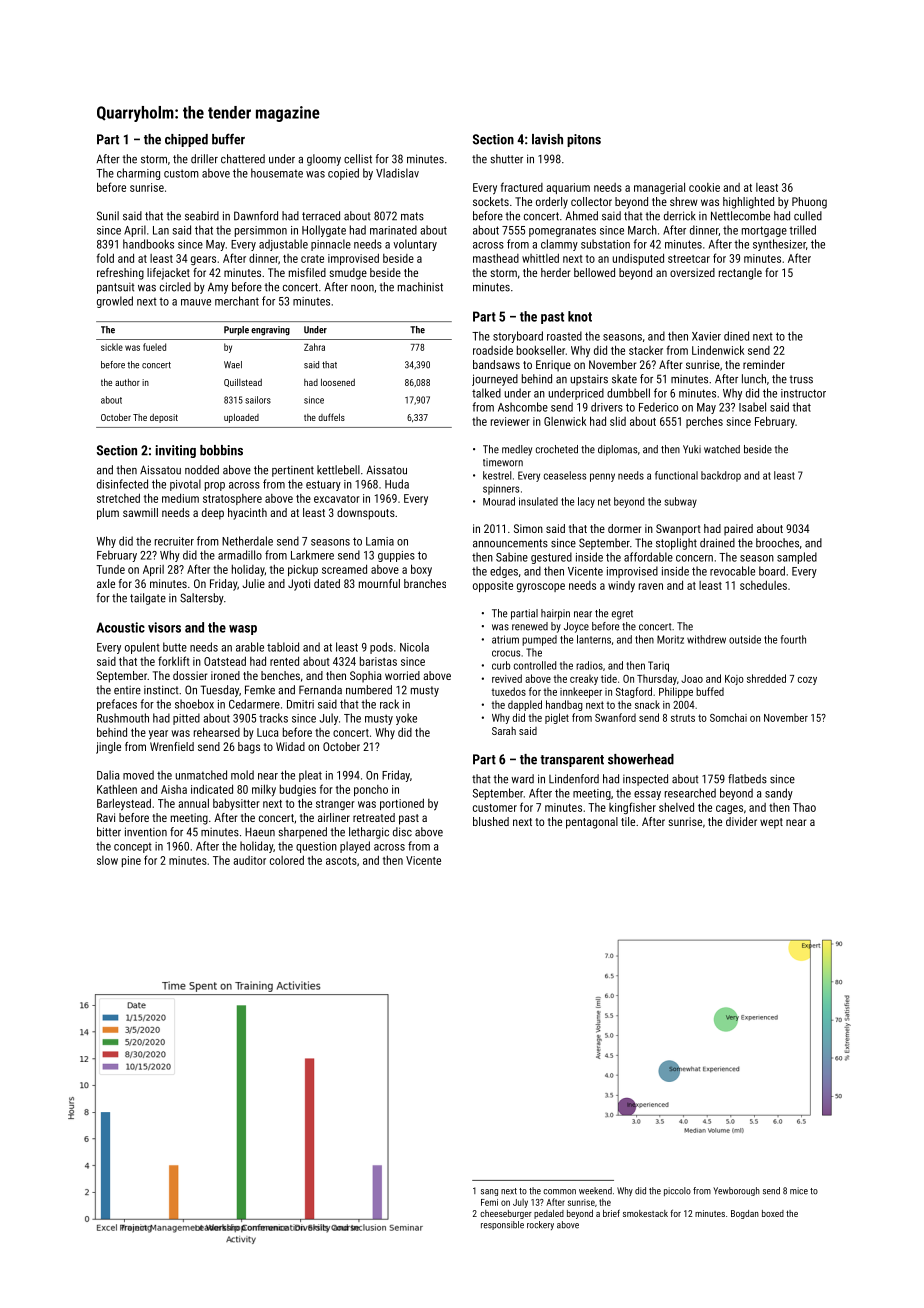 The image size is (924, 1308). What do you see at coordinates (670, 639) in the page?
I see `Moritz` at bounding box center [670, 639].
